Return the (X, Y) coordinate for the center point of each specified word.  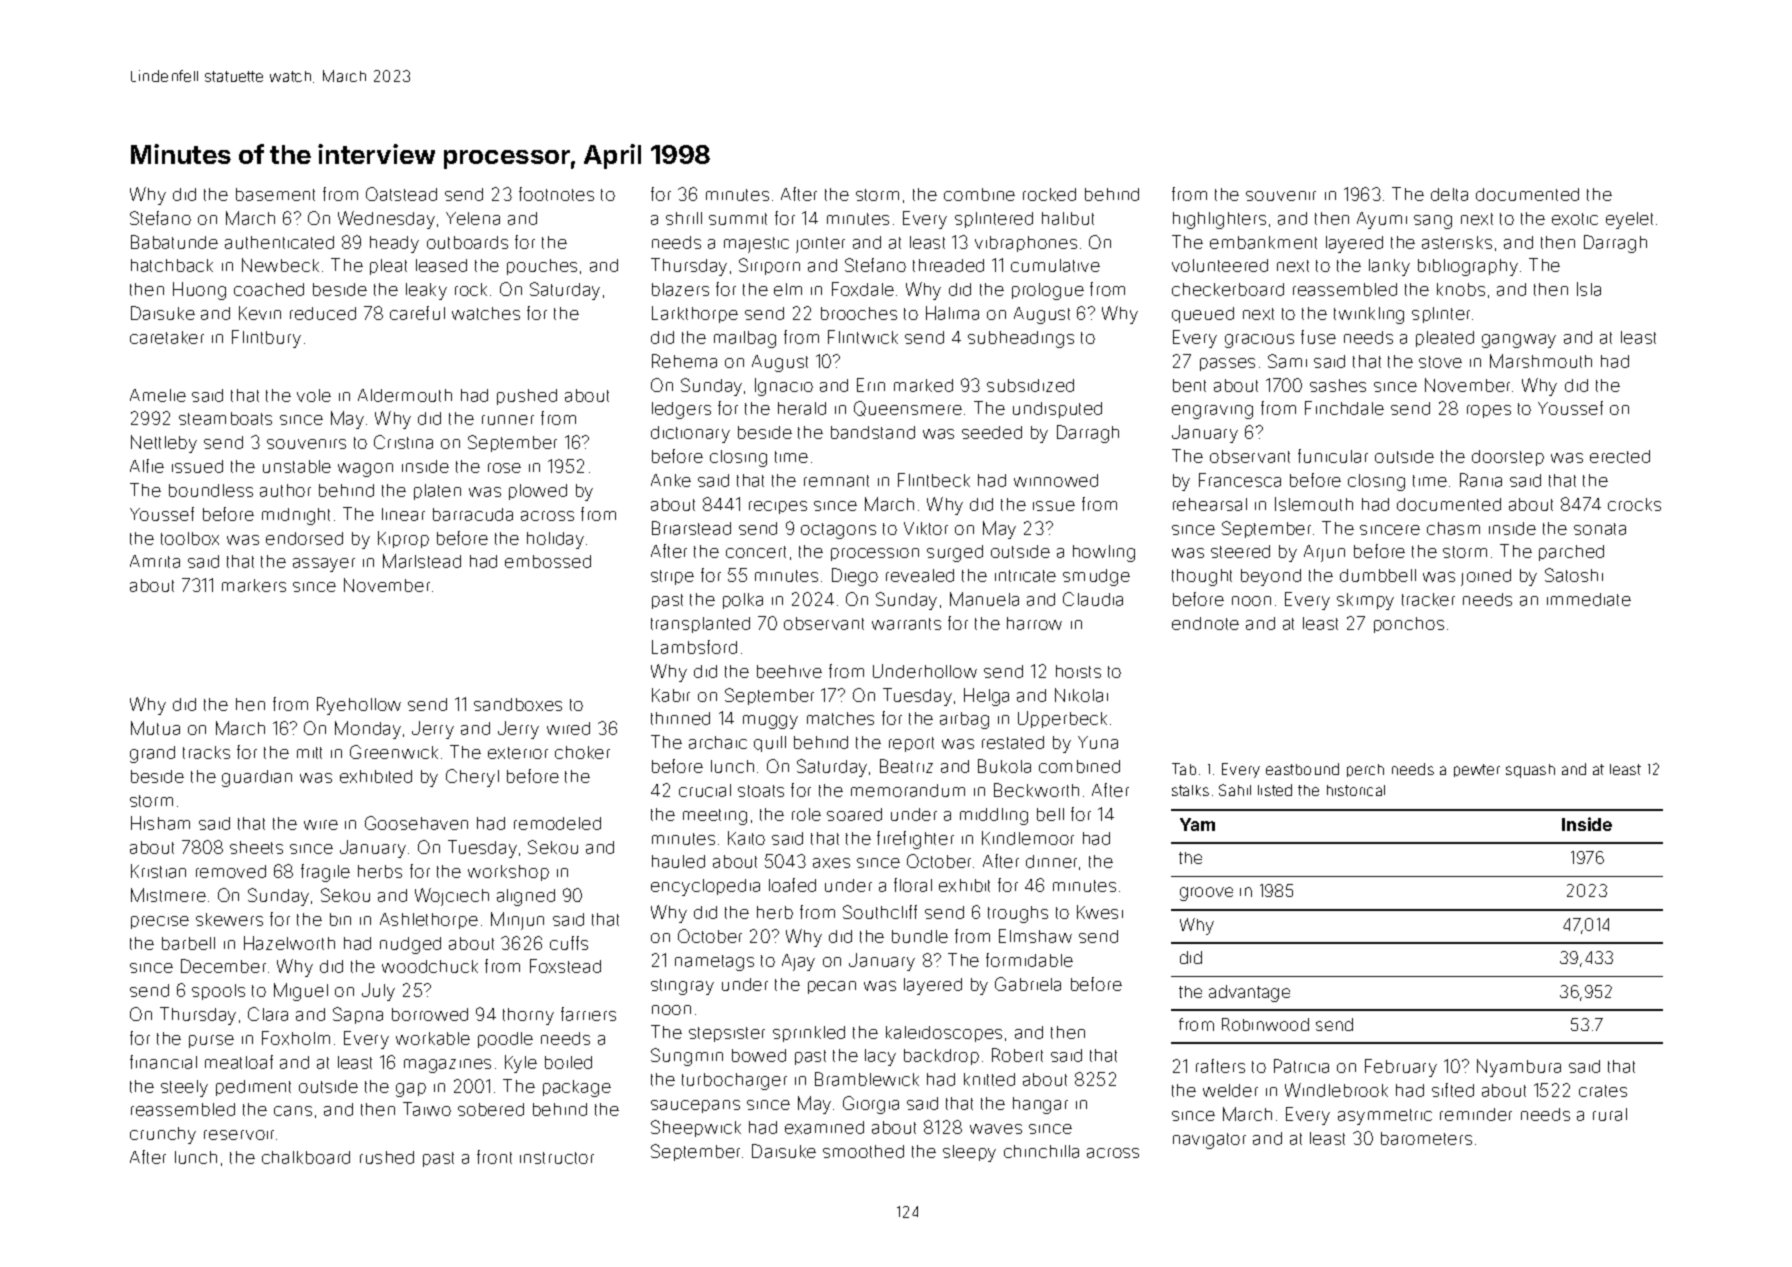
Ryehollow (359, 706)
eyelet (1629, 220)
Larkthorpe (695, 314)
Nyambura (1519, 1068)
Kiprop (403, 539)
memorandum (908, 790)
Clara (268, 1014)
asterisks (1457, 242)
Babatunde (174, 242)
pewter (1477, 770)
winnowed (1056, 480)
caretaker (167, 337)
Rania (1481, 480)
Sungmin (687, 1057)
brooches (859, 313)
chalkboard (306, 1157)
